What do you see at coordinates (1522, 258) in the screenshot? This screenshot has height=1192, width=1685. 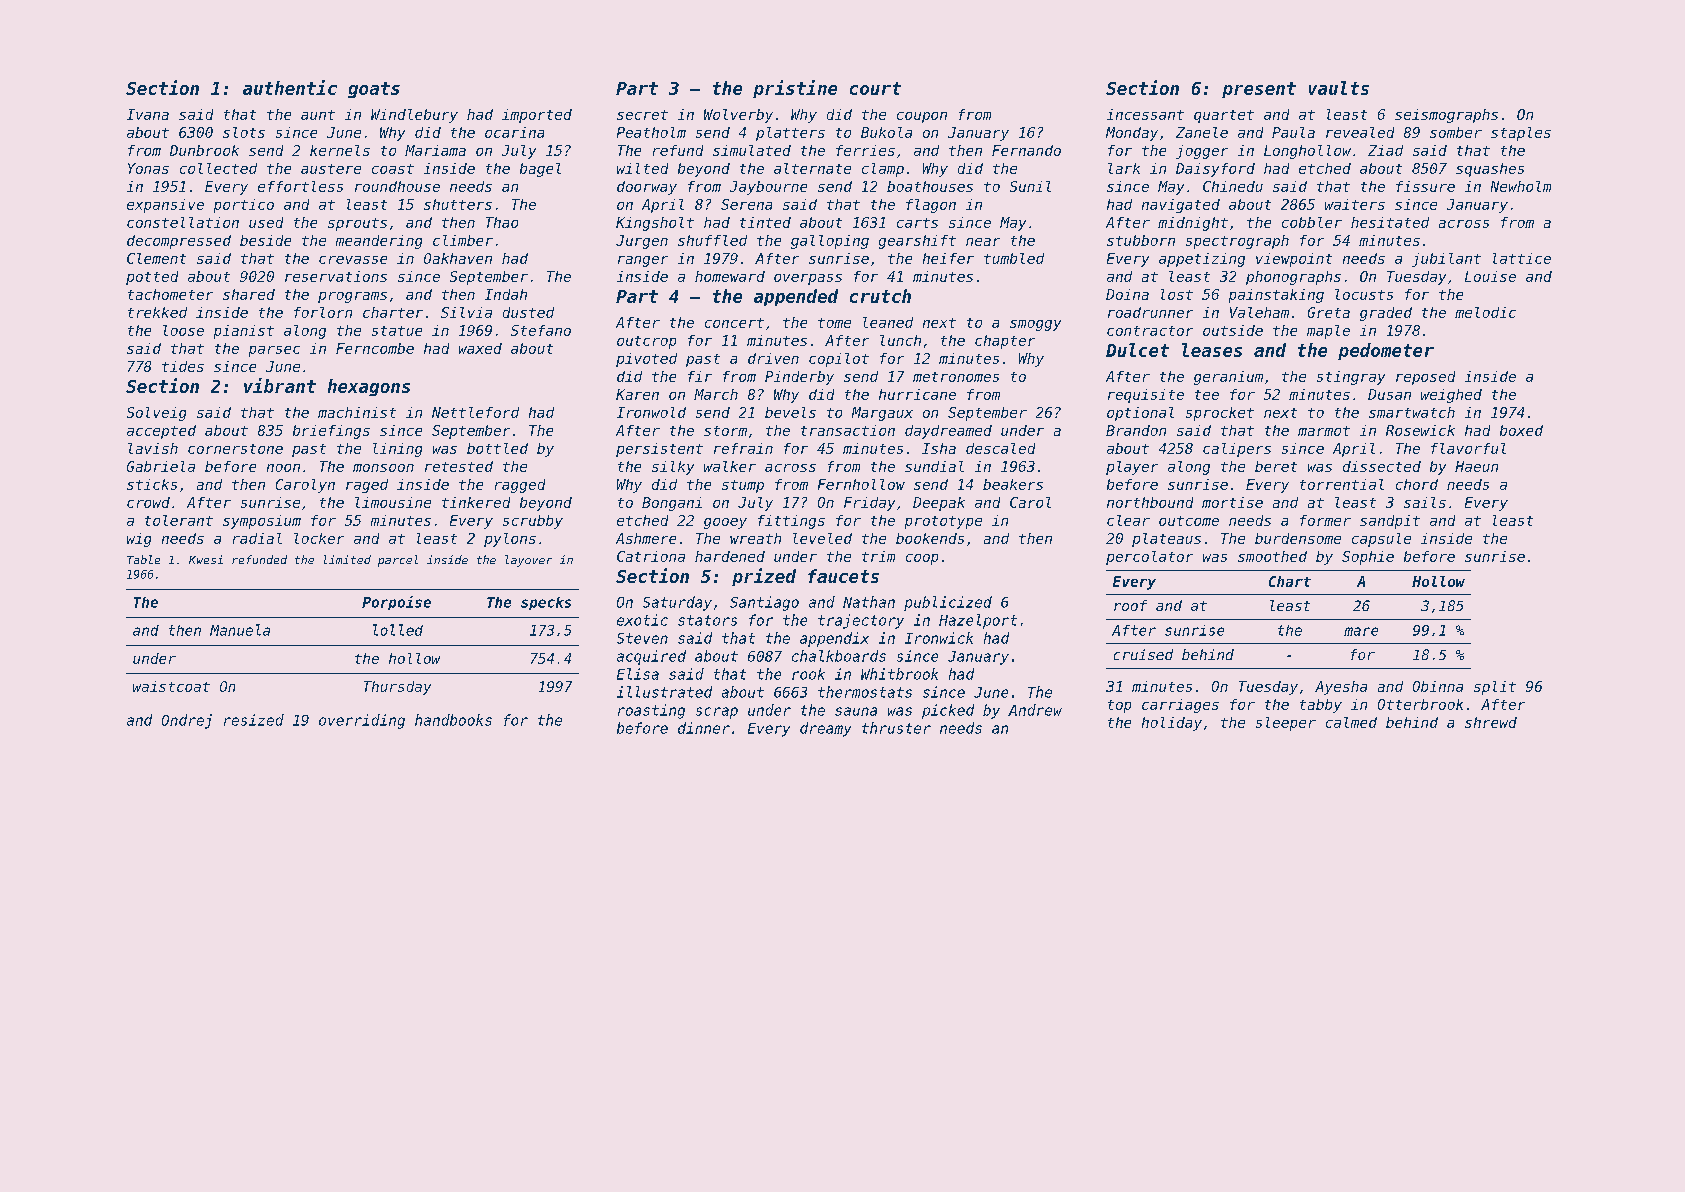 I see `lattice` at bounding box center [1522, 258].
